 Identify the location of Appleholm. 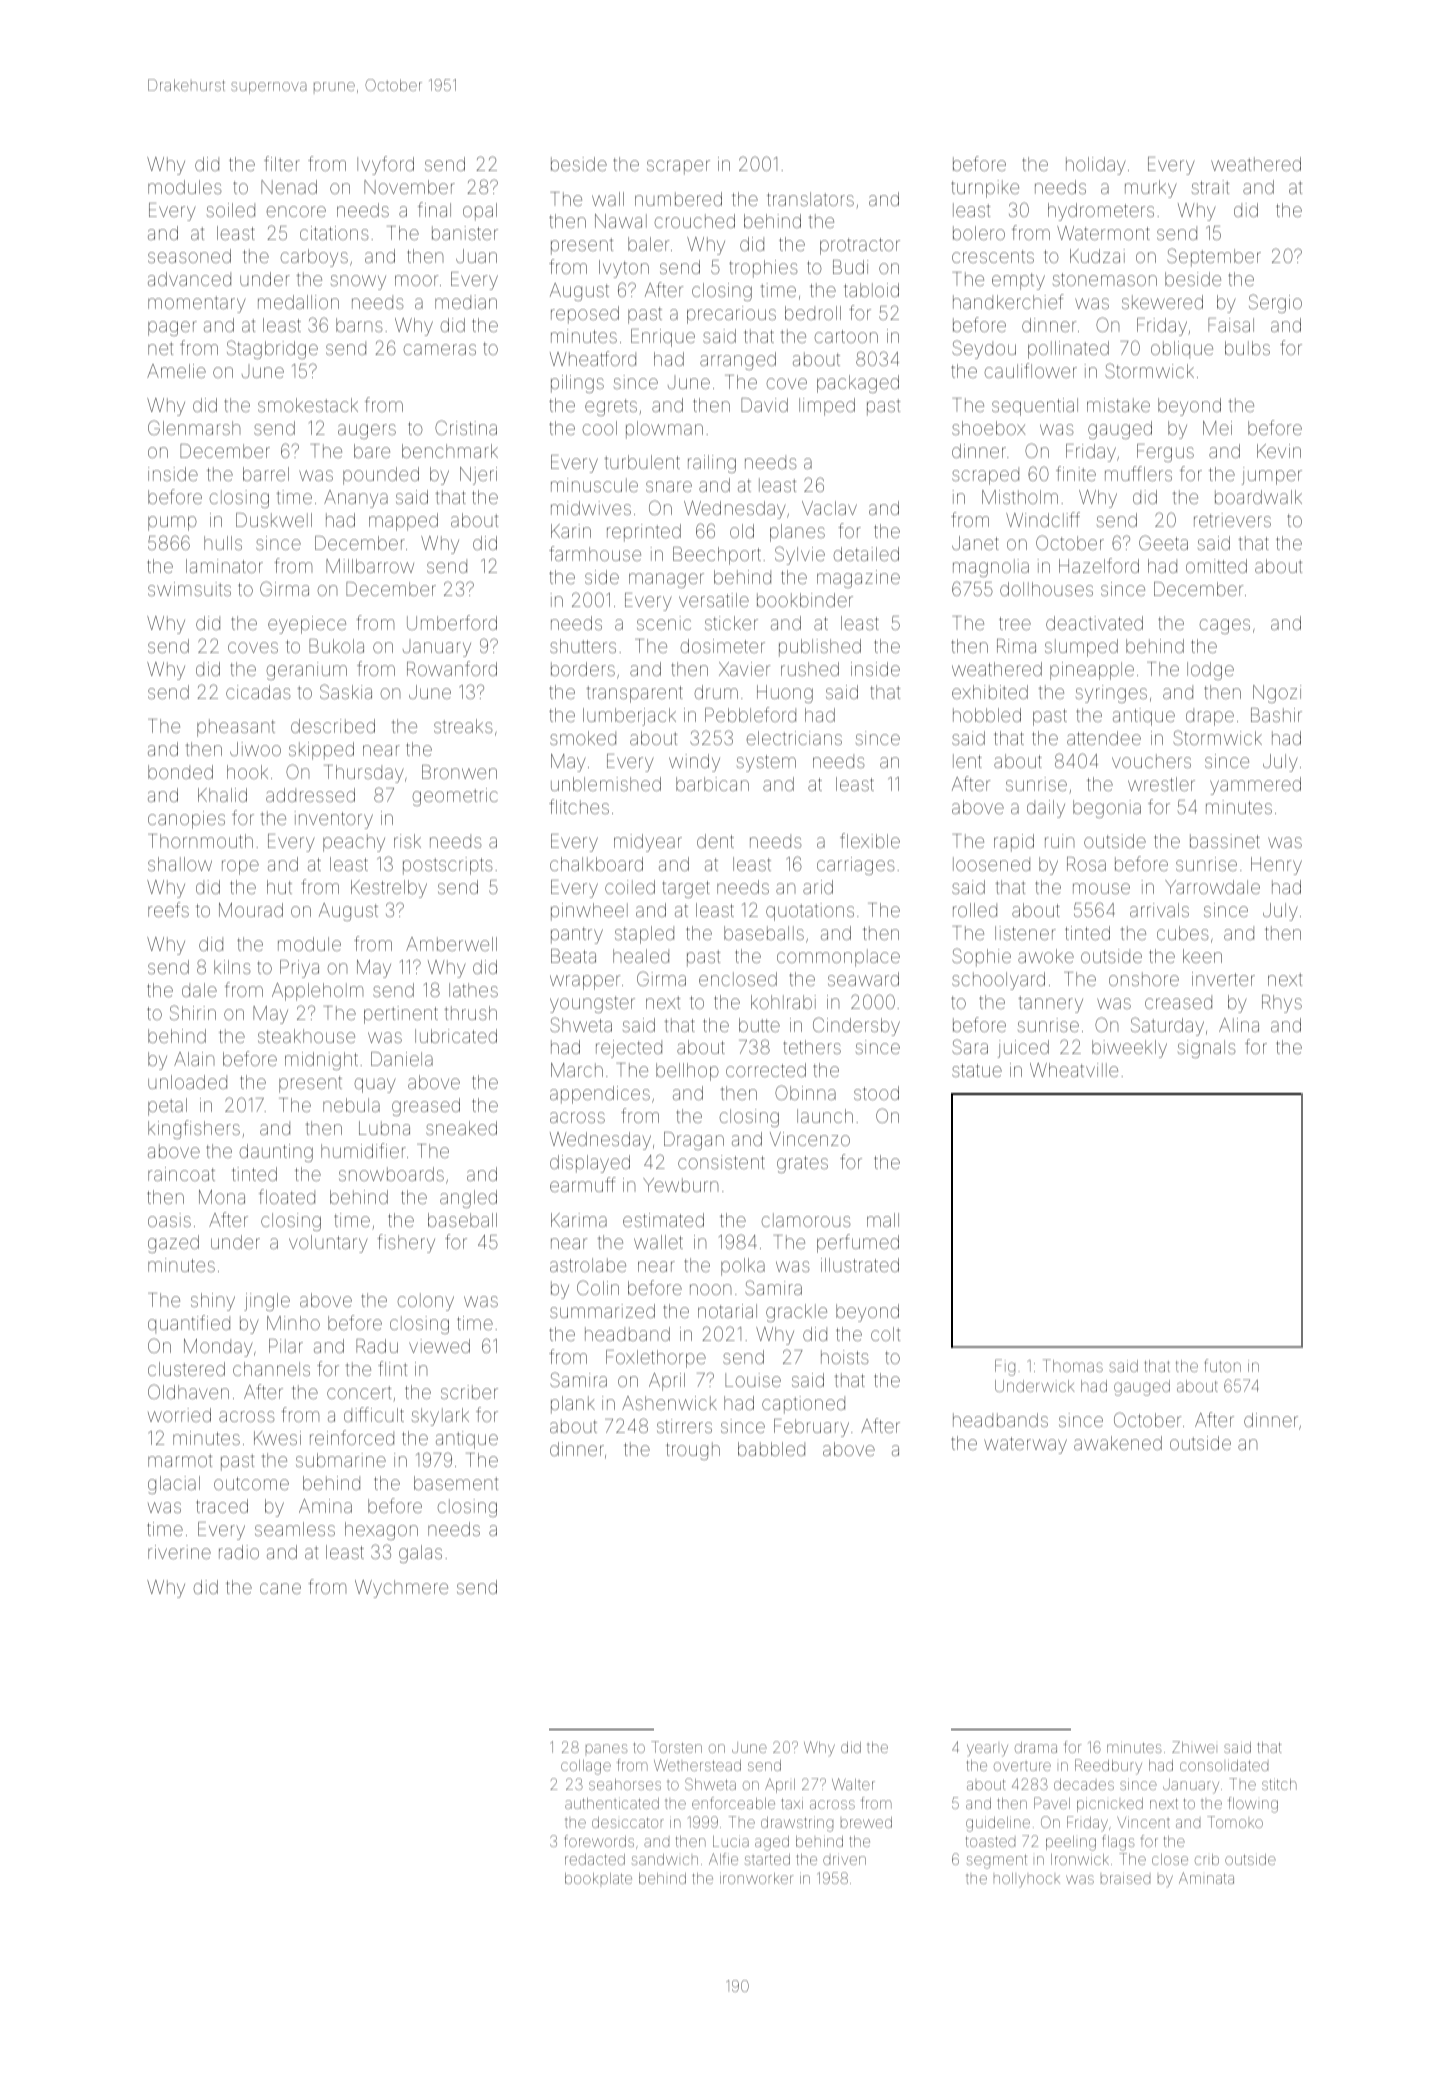
(317, 992).
